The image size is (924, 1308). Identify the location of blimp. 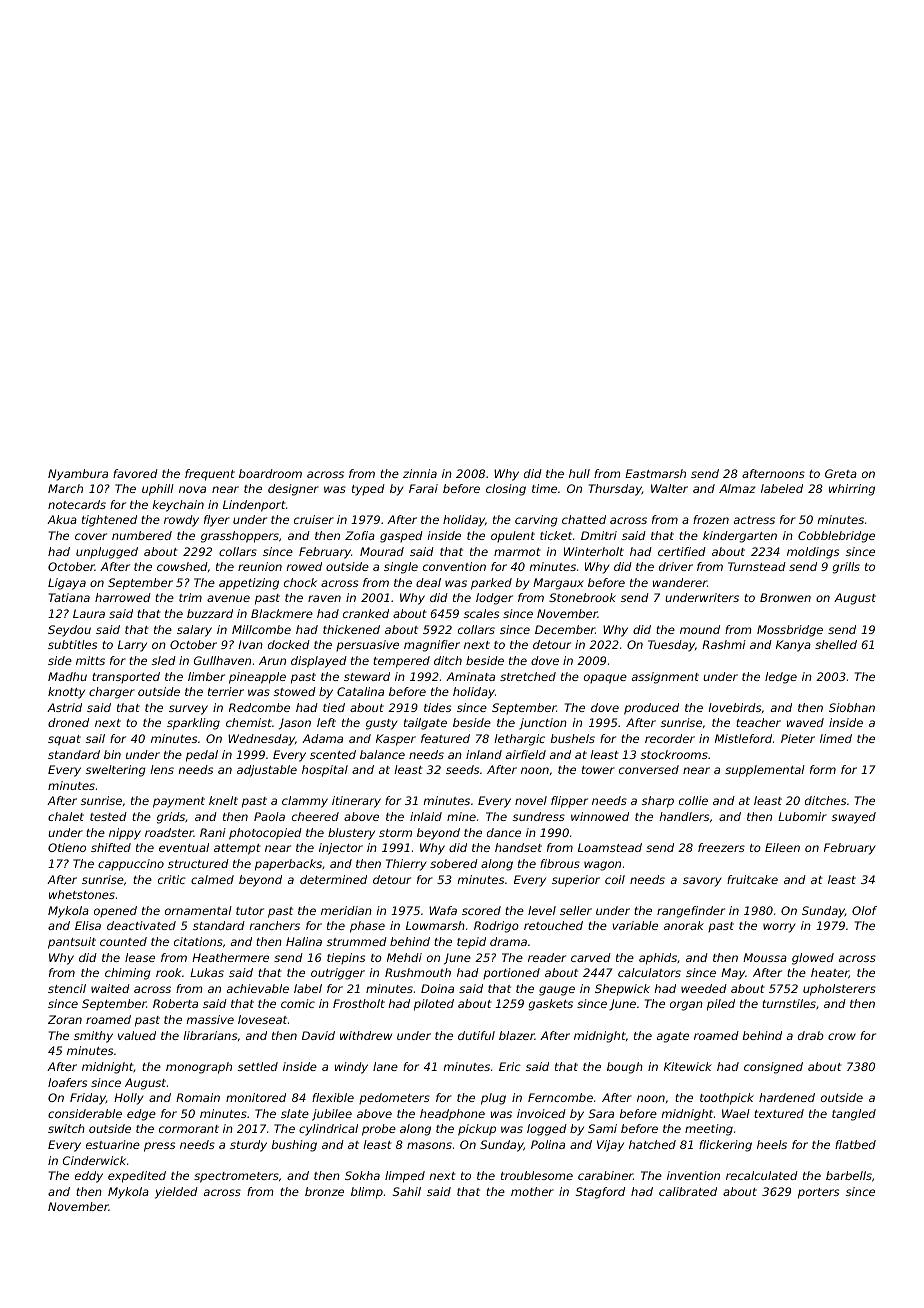
(367, 1193).
